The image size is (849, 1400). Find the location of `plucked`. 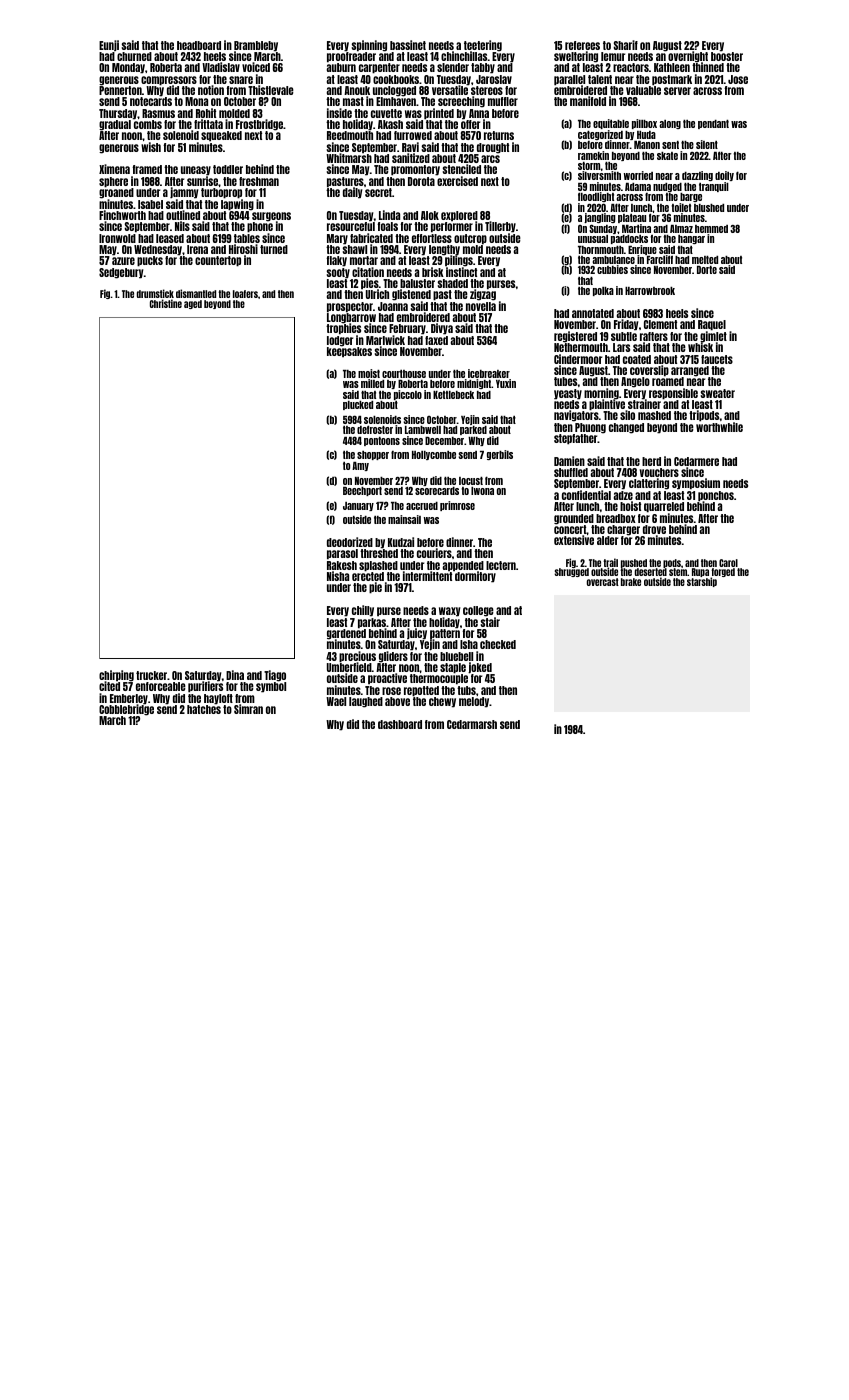

plucked is located at coordinates (358, 405).
